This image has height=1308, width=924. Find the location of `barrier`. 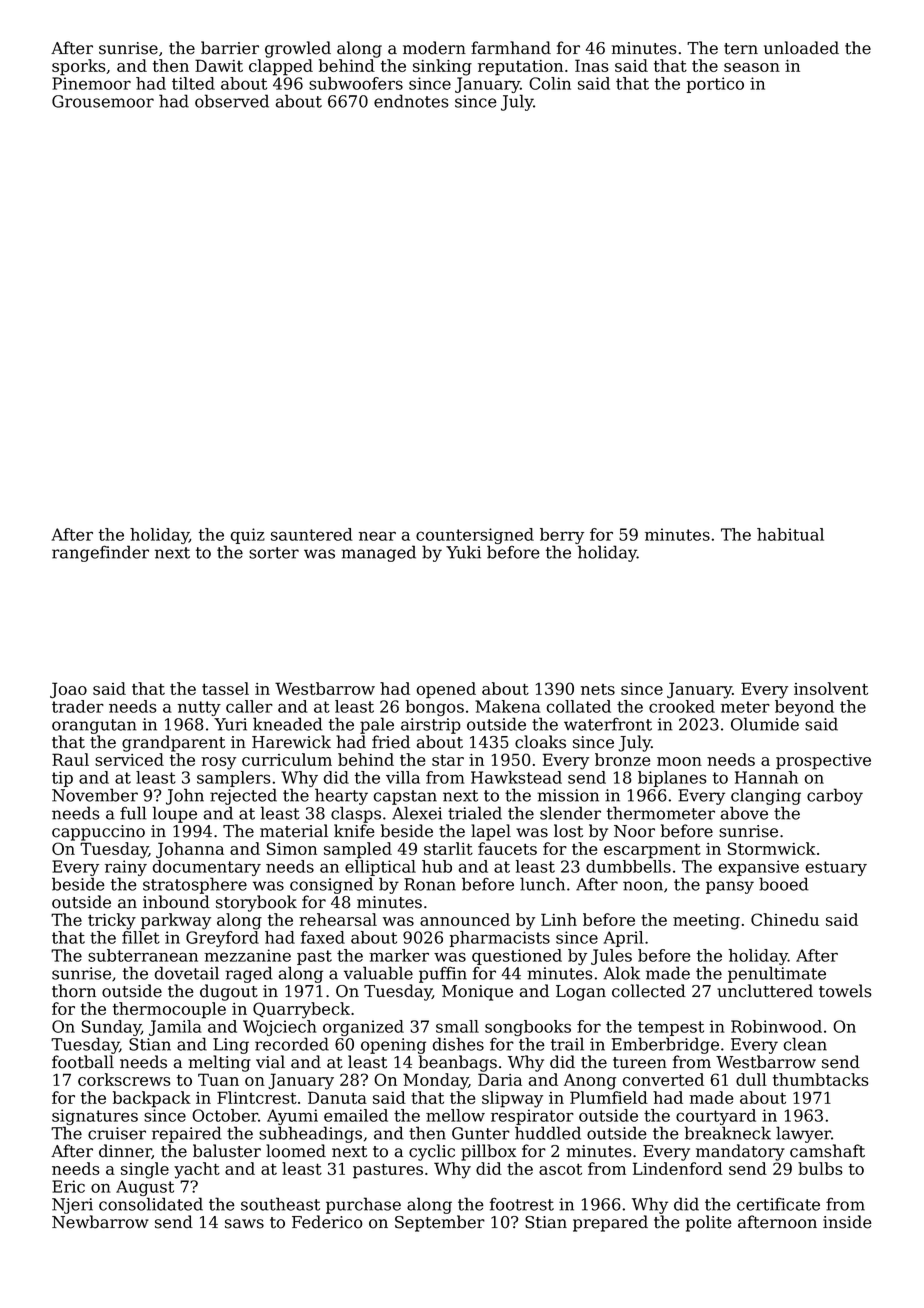

barrier is located at coordinates (230, 48).
